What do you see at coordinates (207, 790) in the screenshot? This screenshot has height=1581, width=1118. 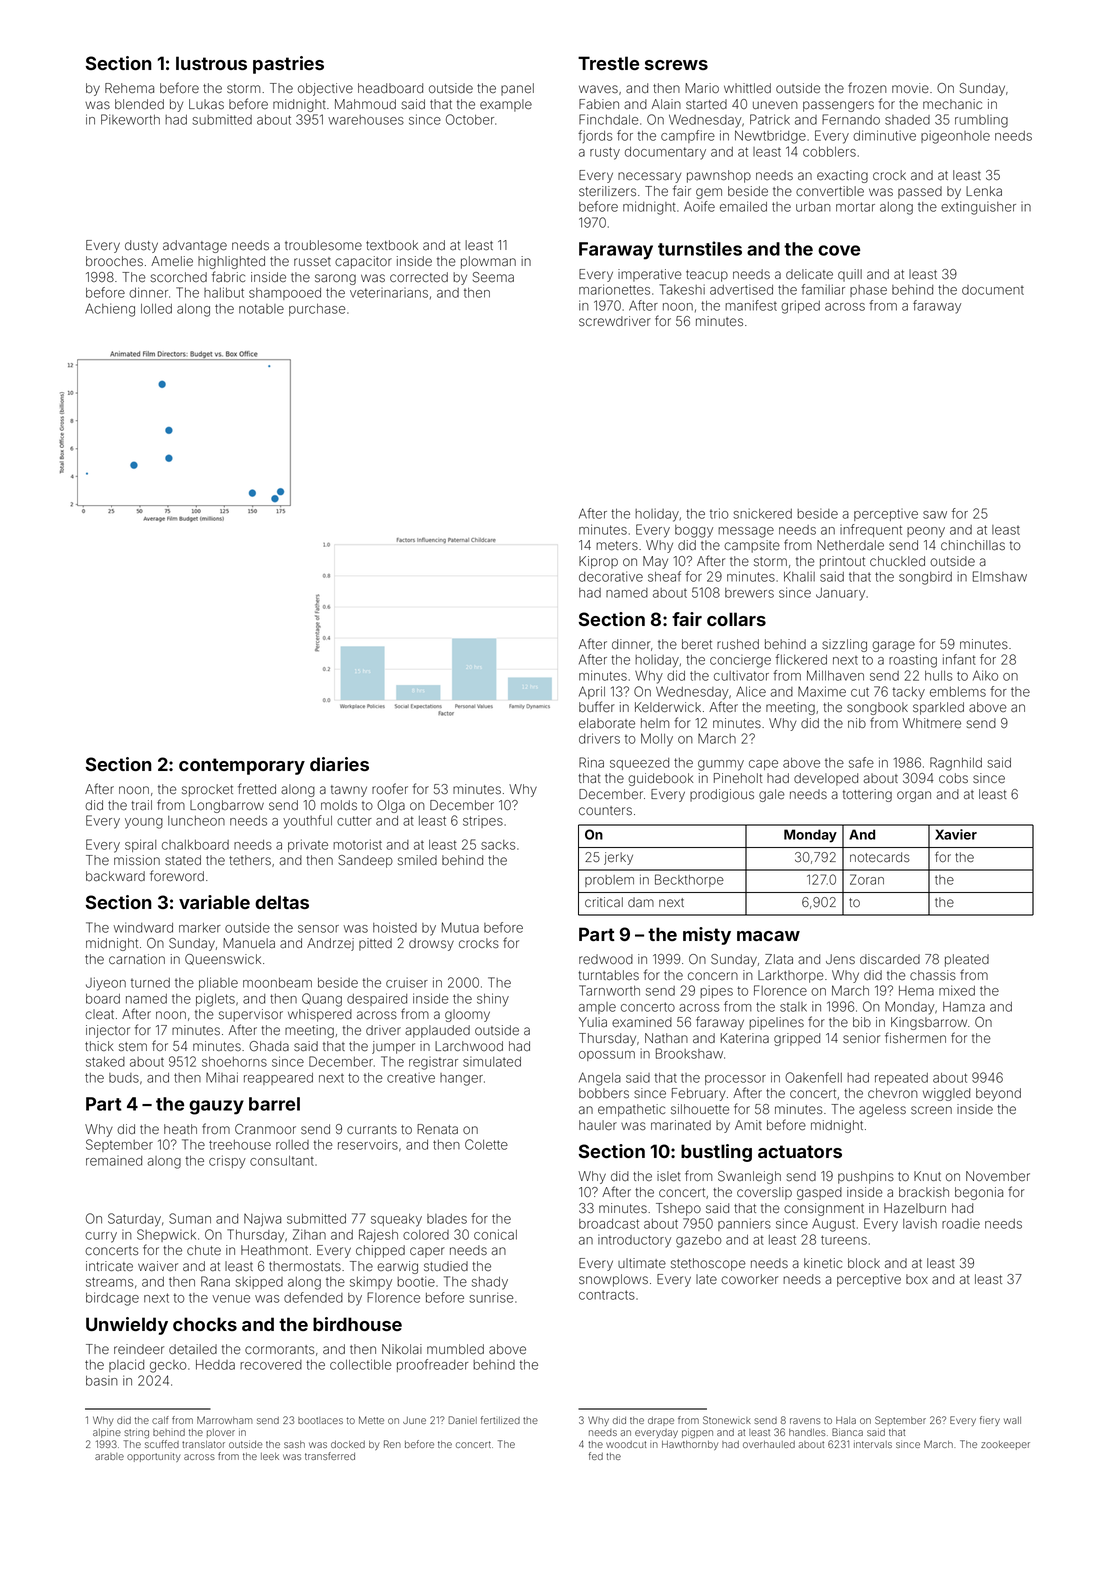 I see `sprocket` at bounding box center [207, 790].
